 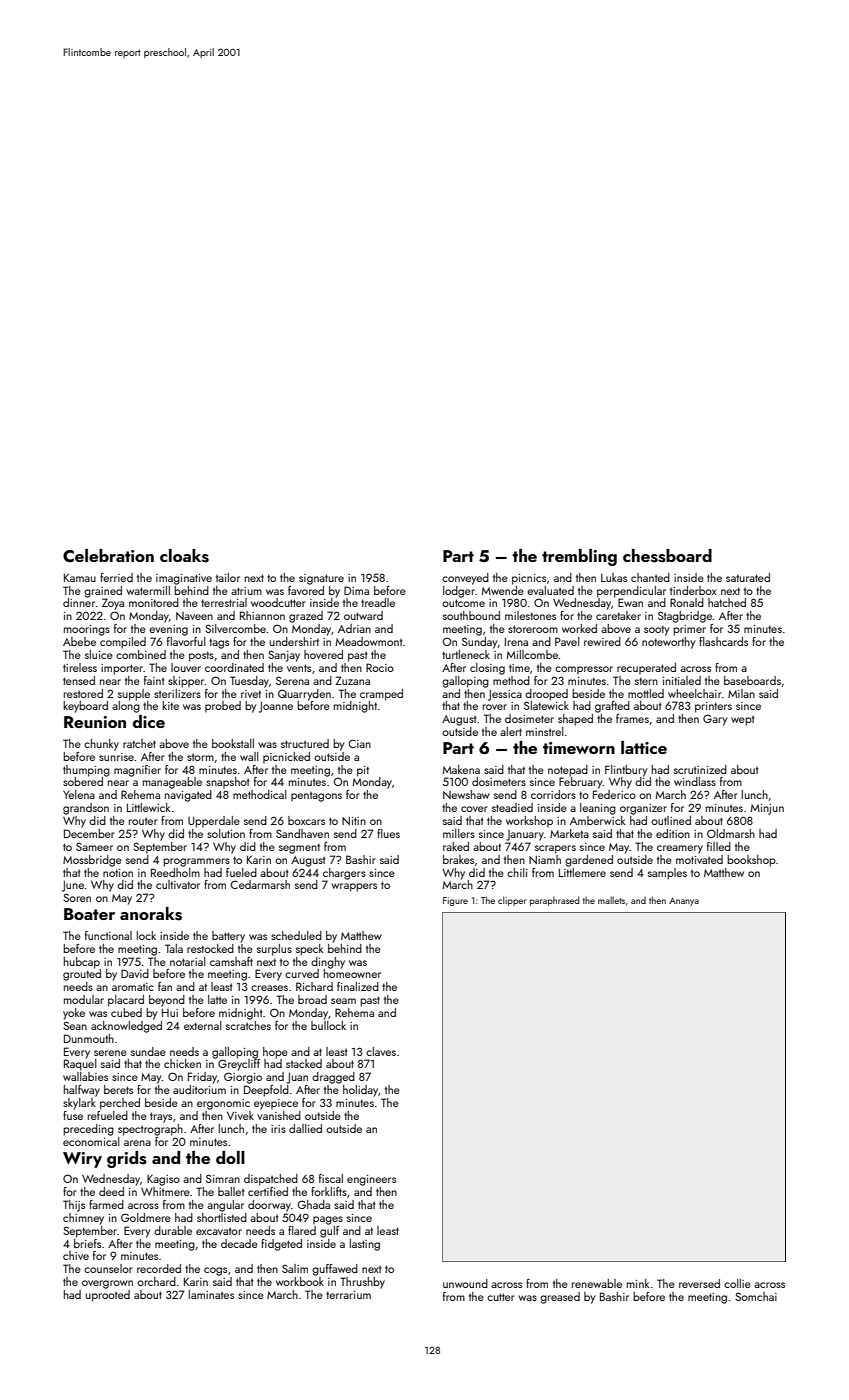 I want to click on mallets, so click(x=611, y=900).
